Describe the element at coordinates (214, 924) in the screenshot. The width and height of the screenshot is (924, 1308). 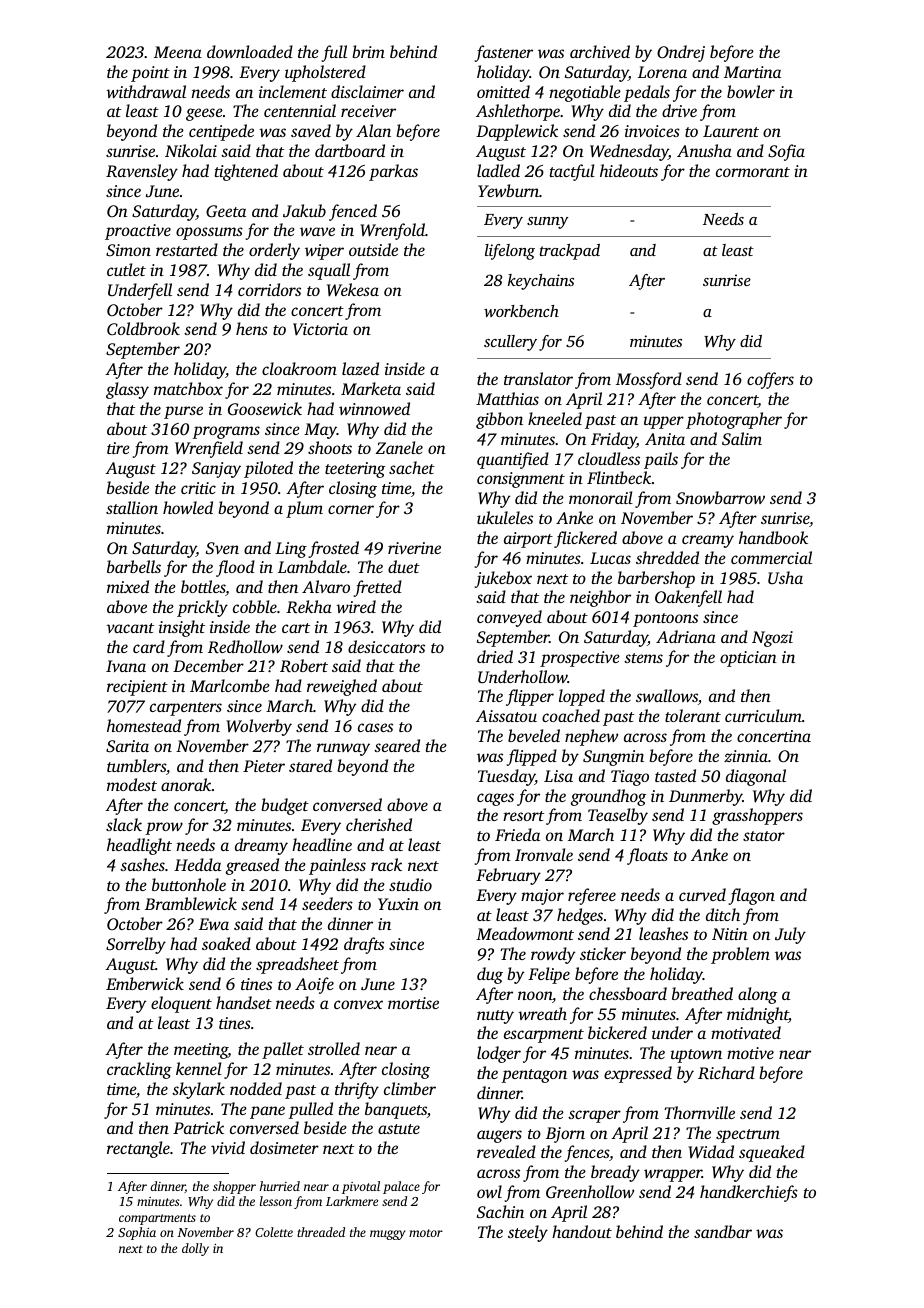
I see `Ewa` at that location.
